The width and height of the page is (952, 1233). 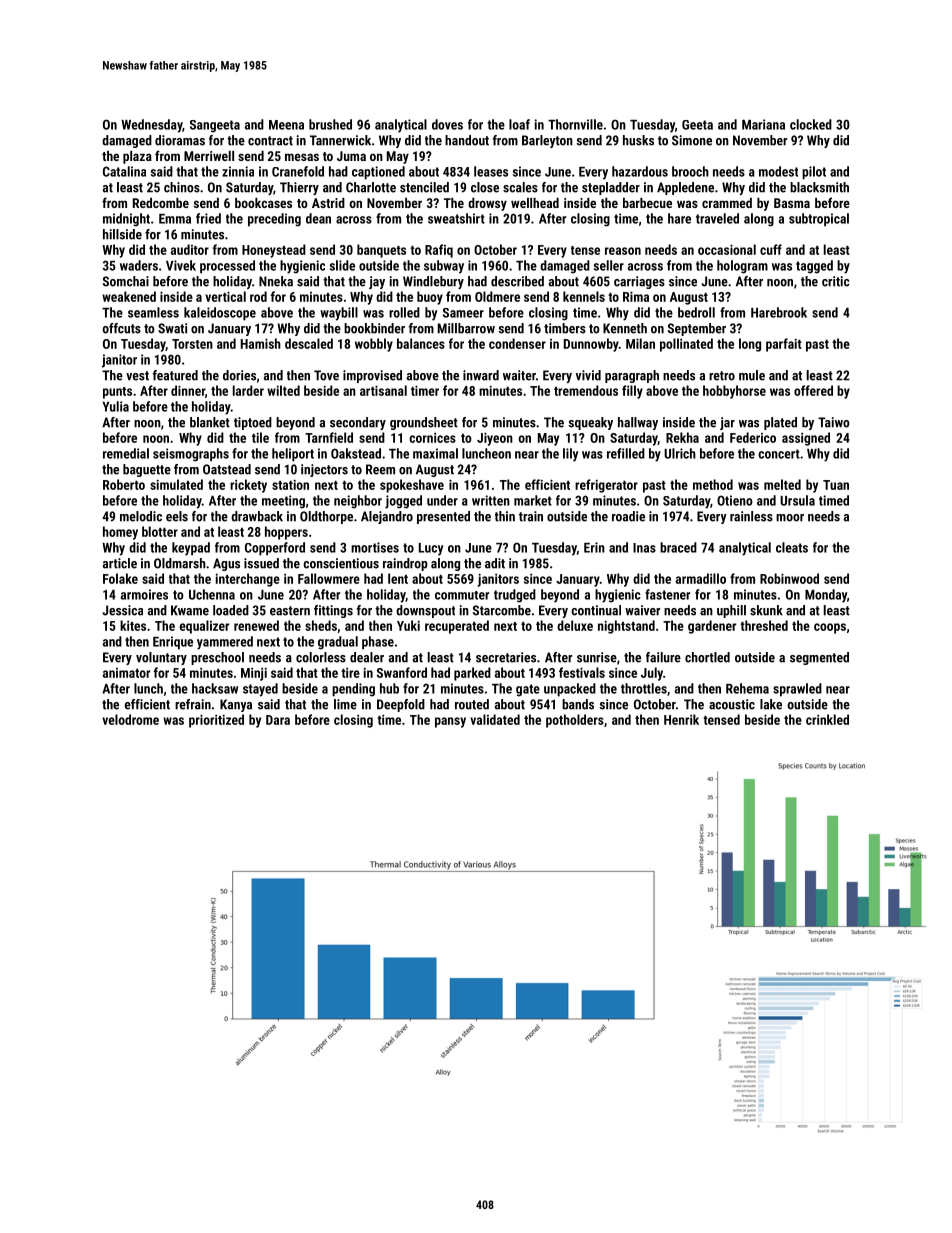 What do you see at coordinates (456, 218) in the page?
I see `sweatshirt` at bounding box center [456, 218].
